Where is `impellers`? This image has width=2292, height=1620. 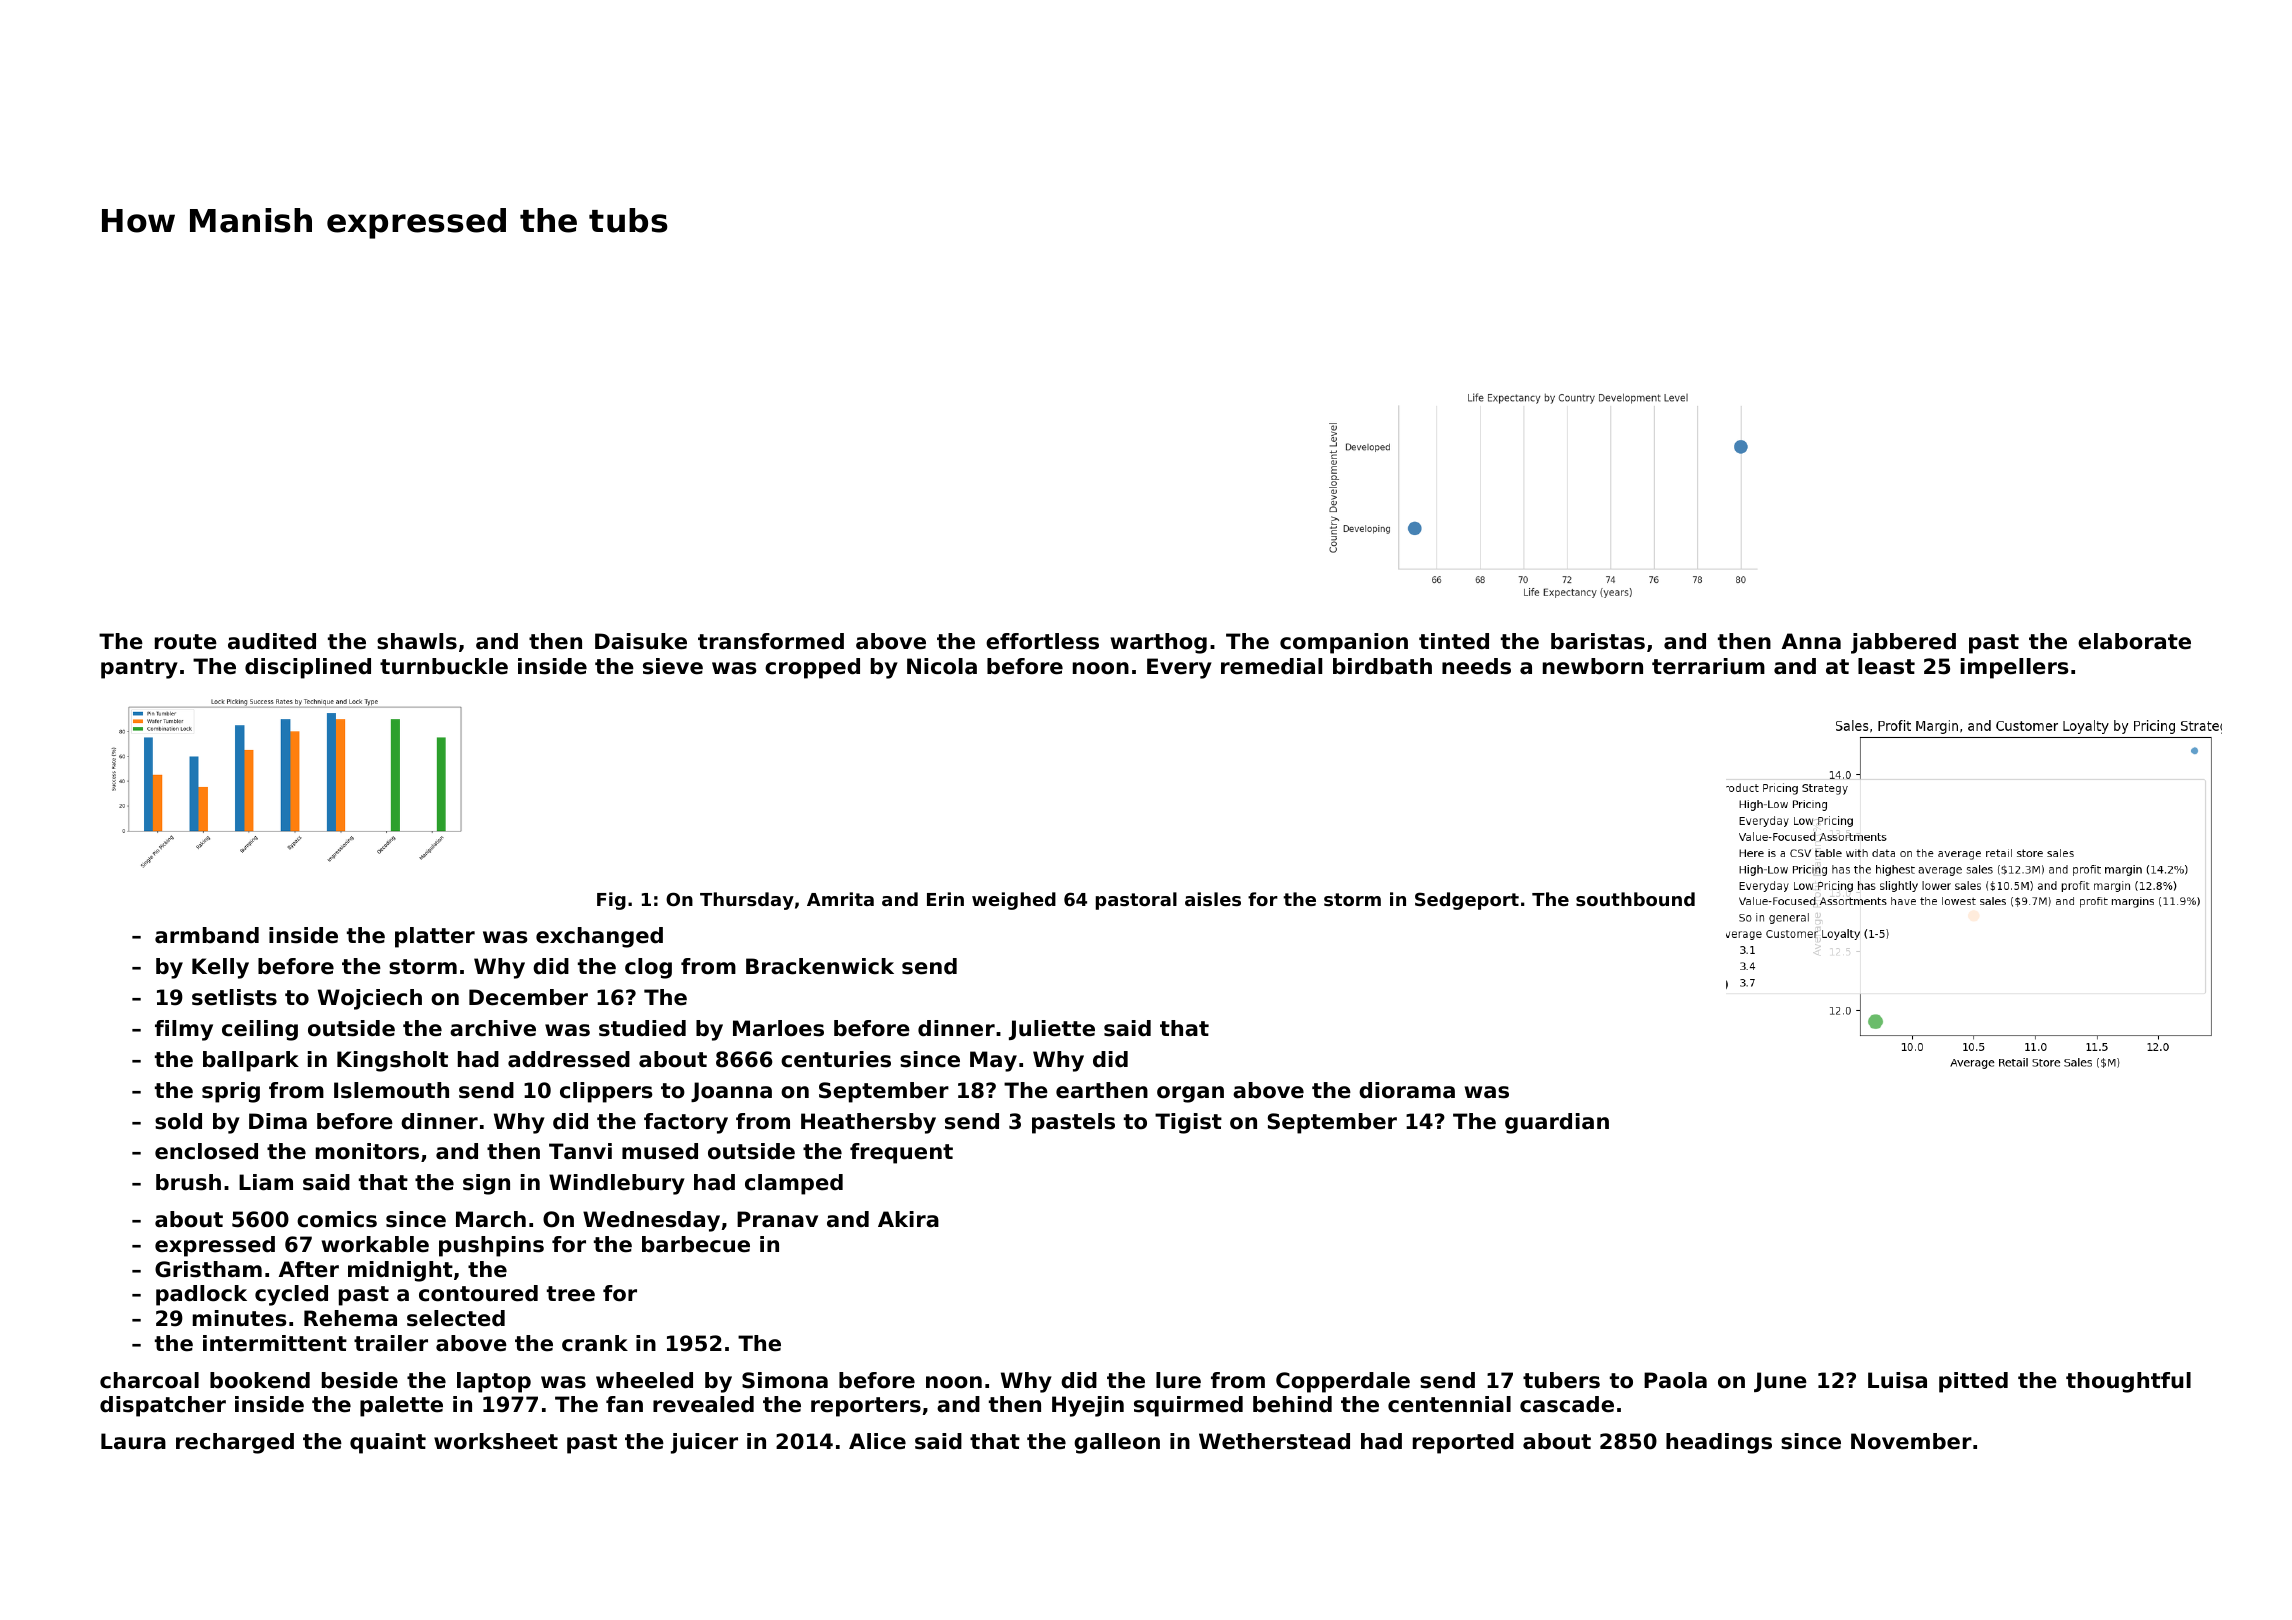 impellers is located at coordinates (2015, 668).
